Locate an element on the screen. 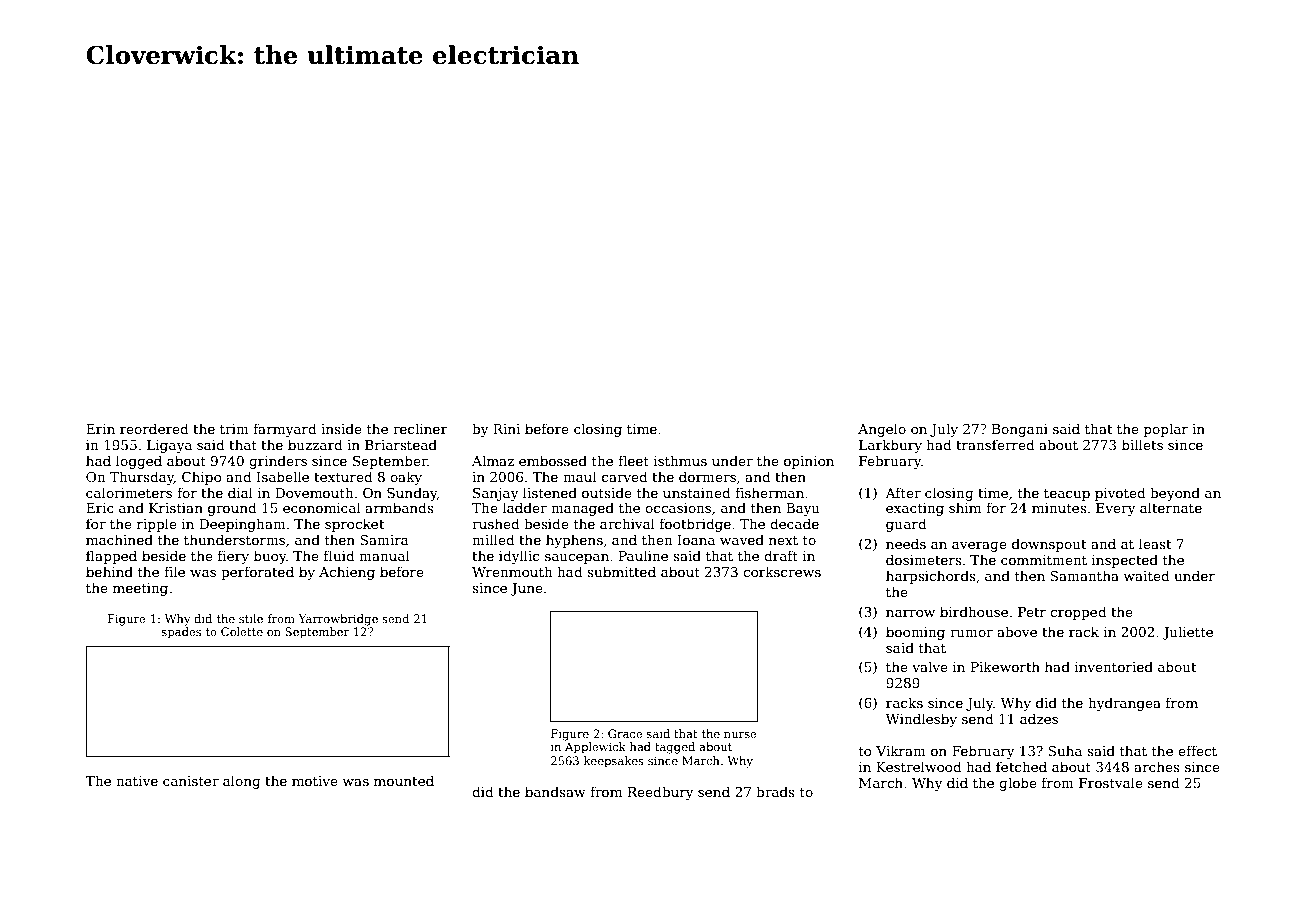  waited is located at coordinates (1146, 575).
